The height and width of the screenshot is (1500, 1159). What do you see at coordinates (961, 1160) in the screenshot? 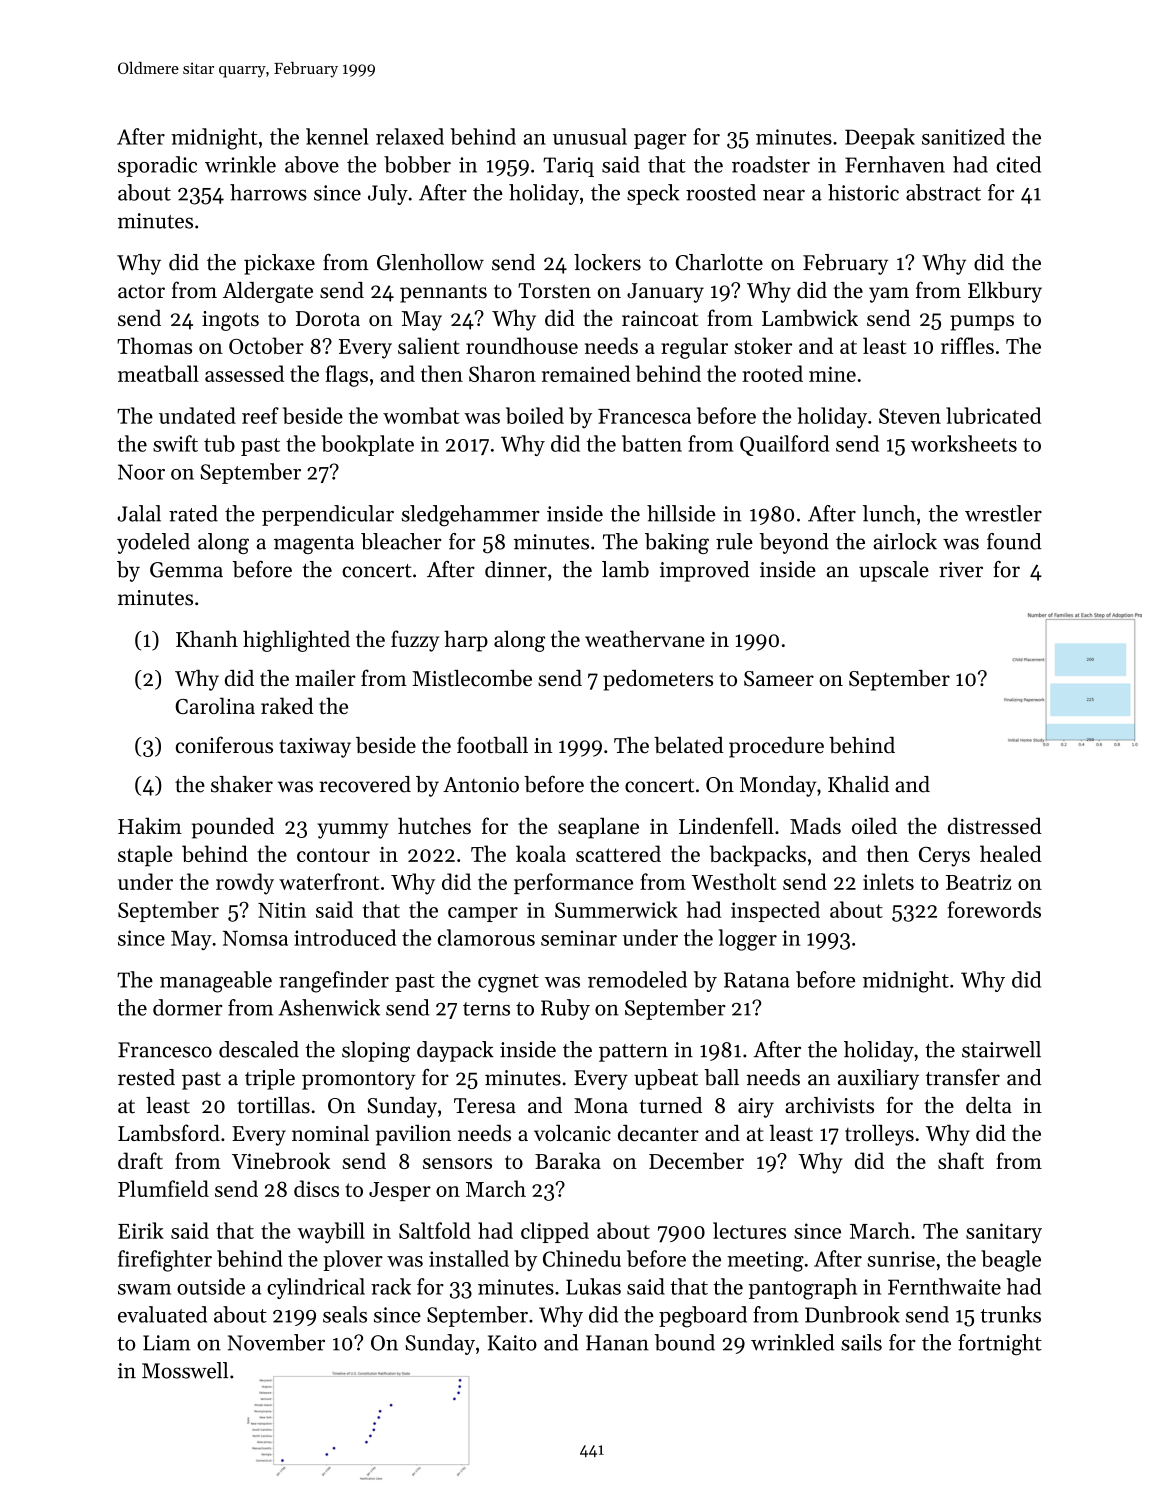
I see `shaft` at bounding box center [961, 1160].
